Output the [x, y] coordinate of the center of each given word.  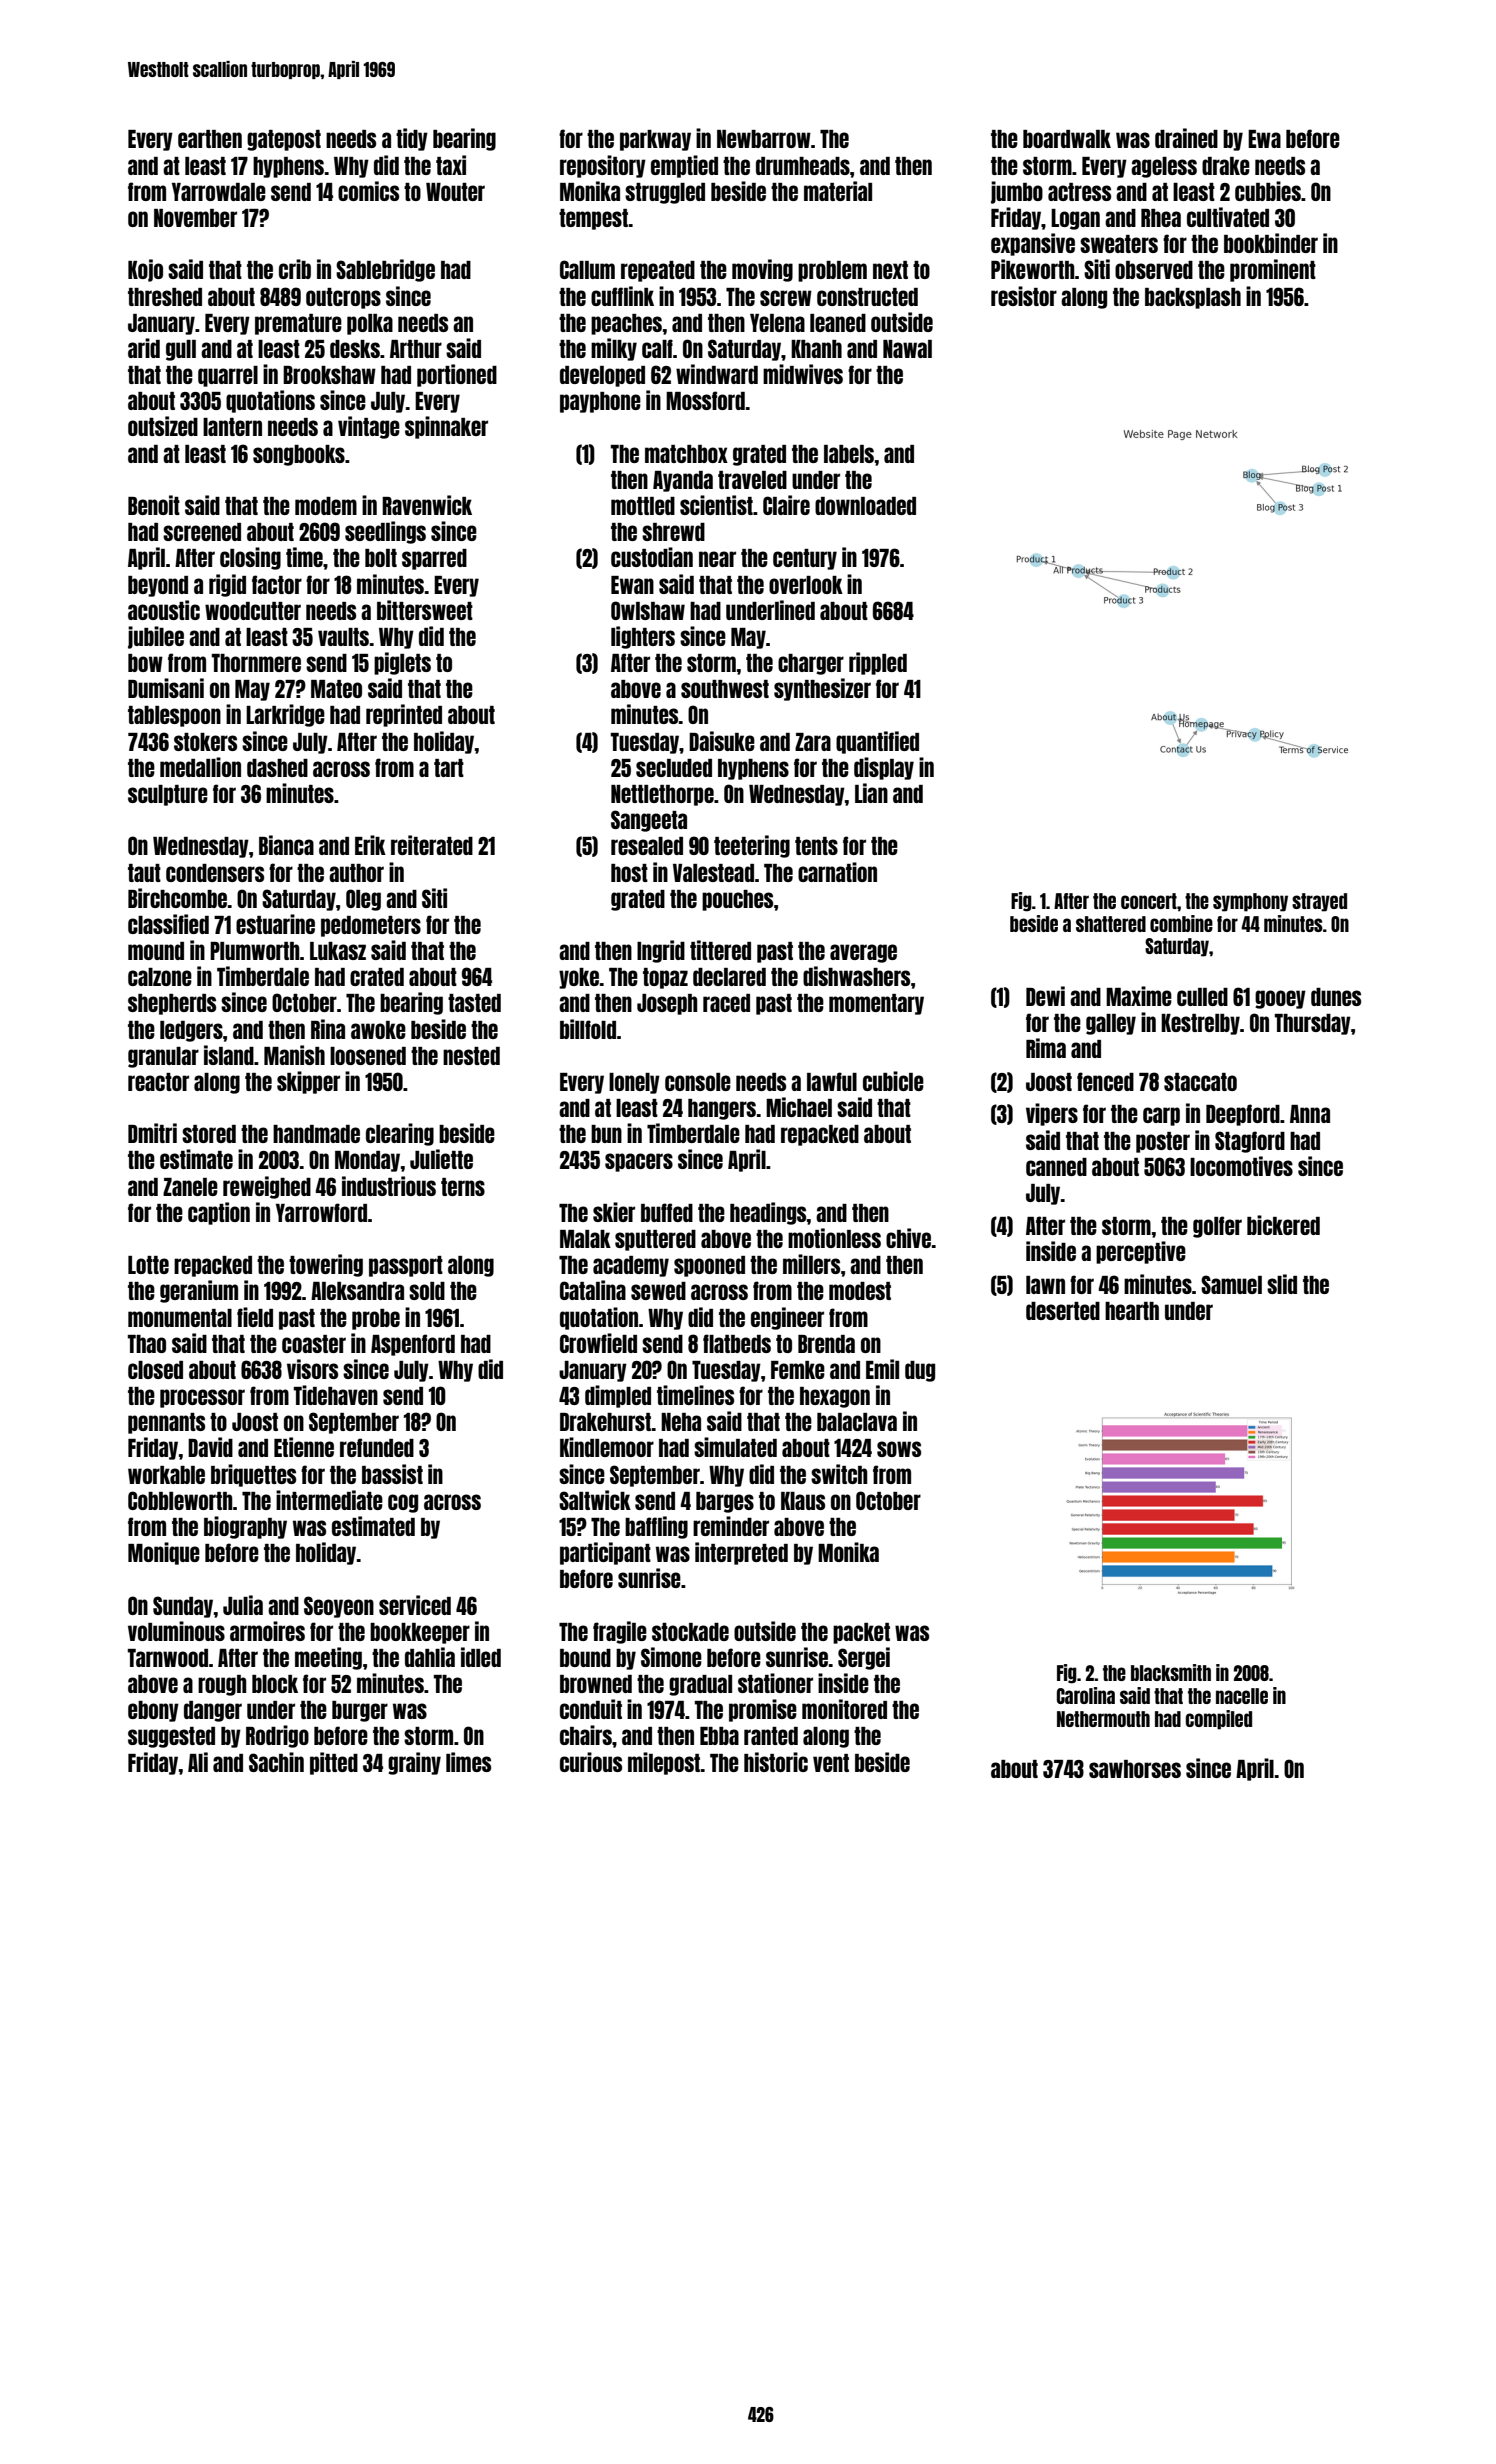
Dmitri [152, 1133]
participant [605, 1553]
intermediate [329, 1500]
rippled [878, 663]
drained [1186, 138]
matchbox [686, 454]
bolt [381, 558]
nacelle [1242, 1696]
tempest [593, 219]
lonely [634, 1083]
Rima [1046, 1048]
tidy [412, 139]
